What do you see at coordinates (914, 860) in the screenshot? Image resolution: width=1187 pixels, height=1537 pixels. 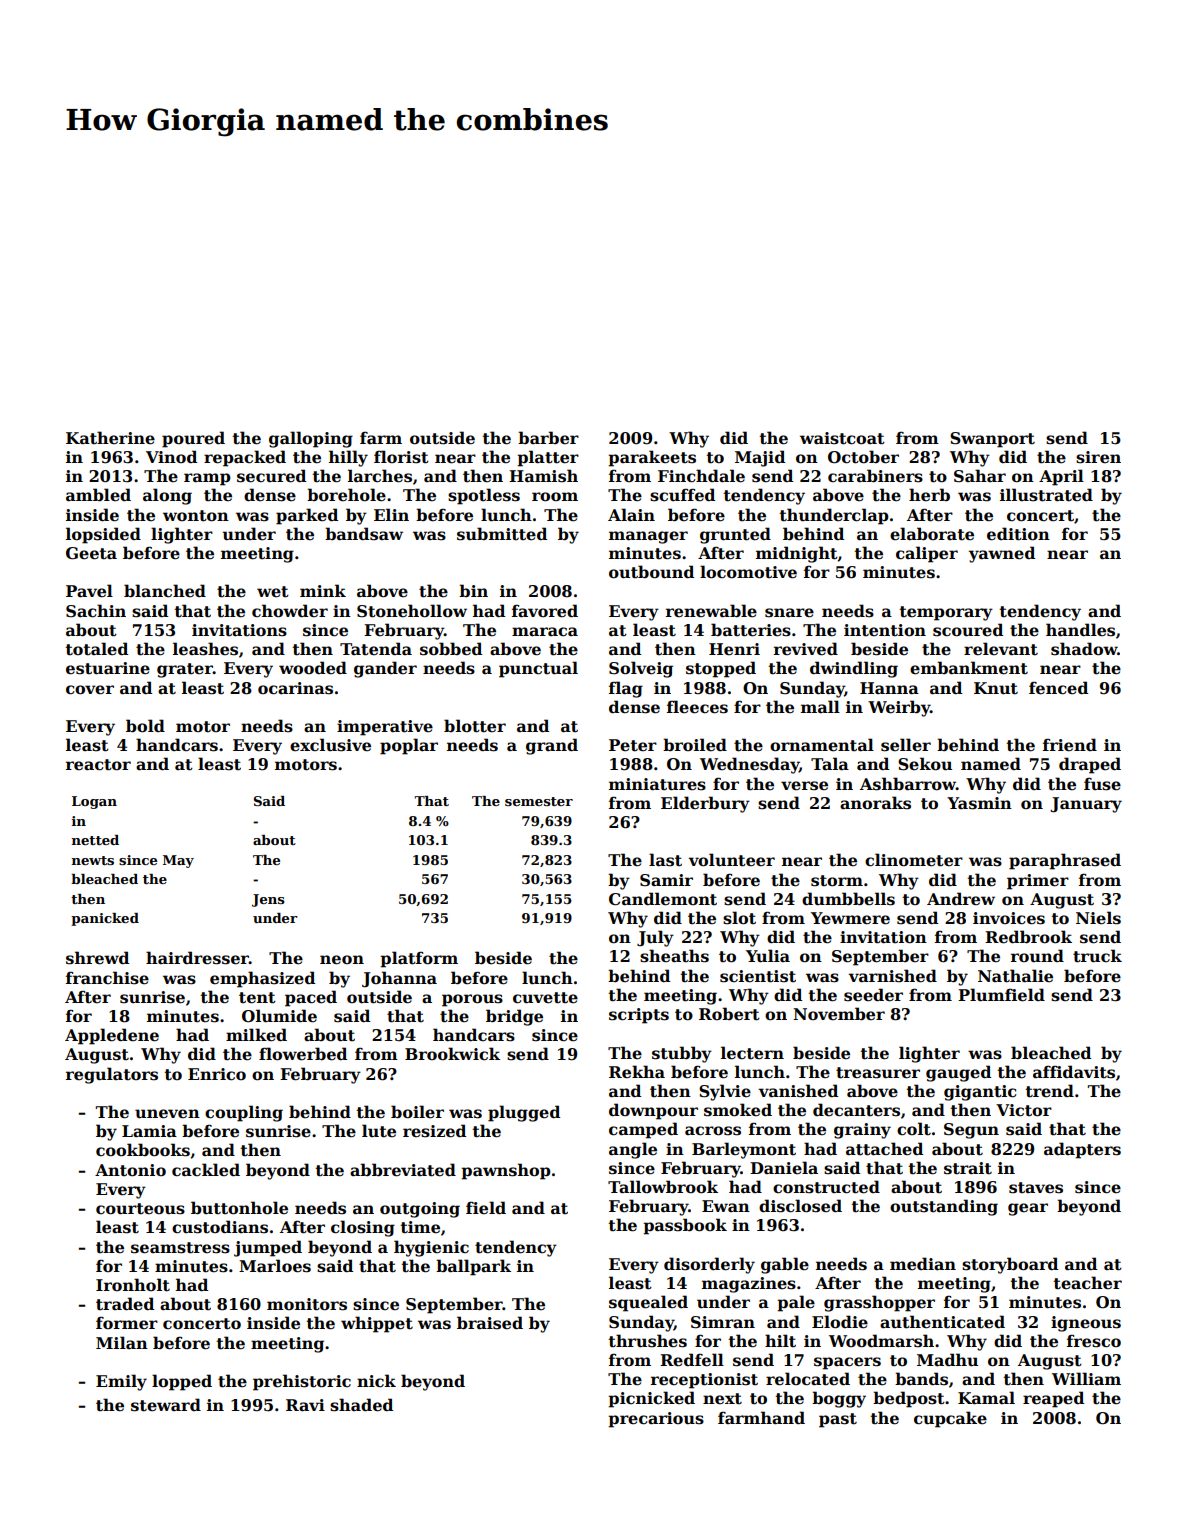 I see `clinometer` at bounding box center [914, 860].
